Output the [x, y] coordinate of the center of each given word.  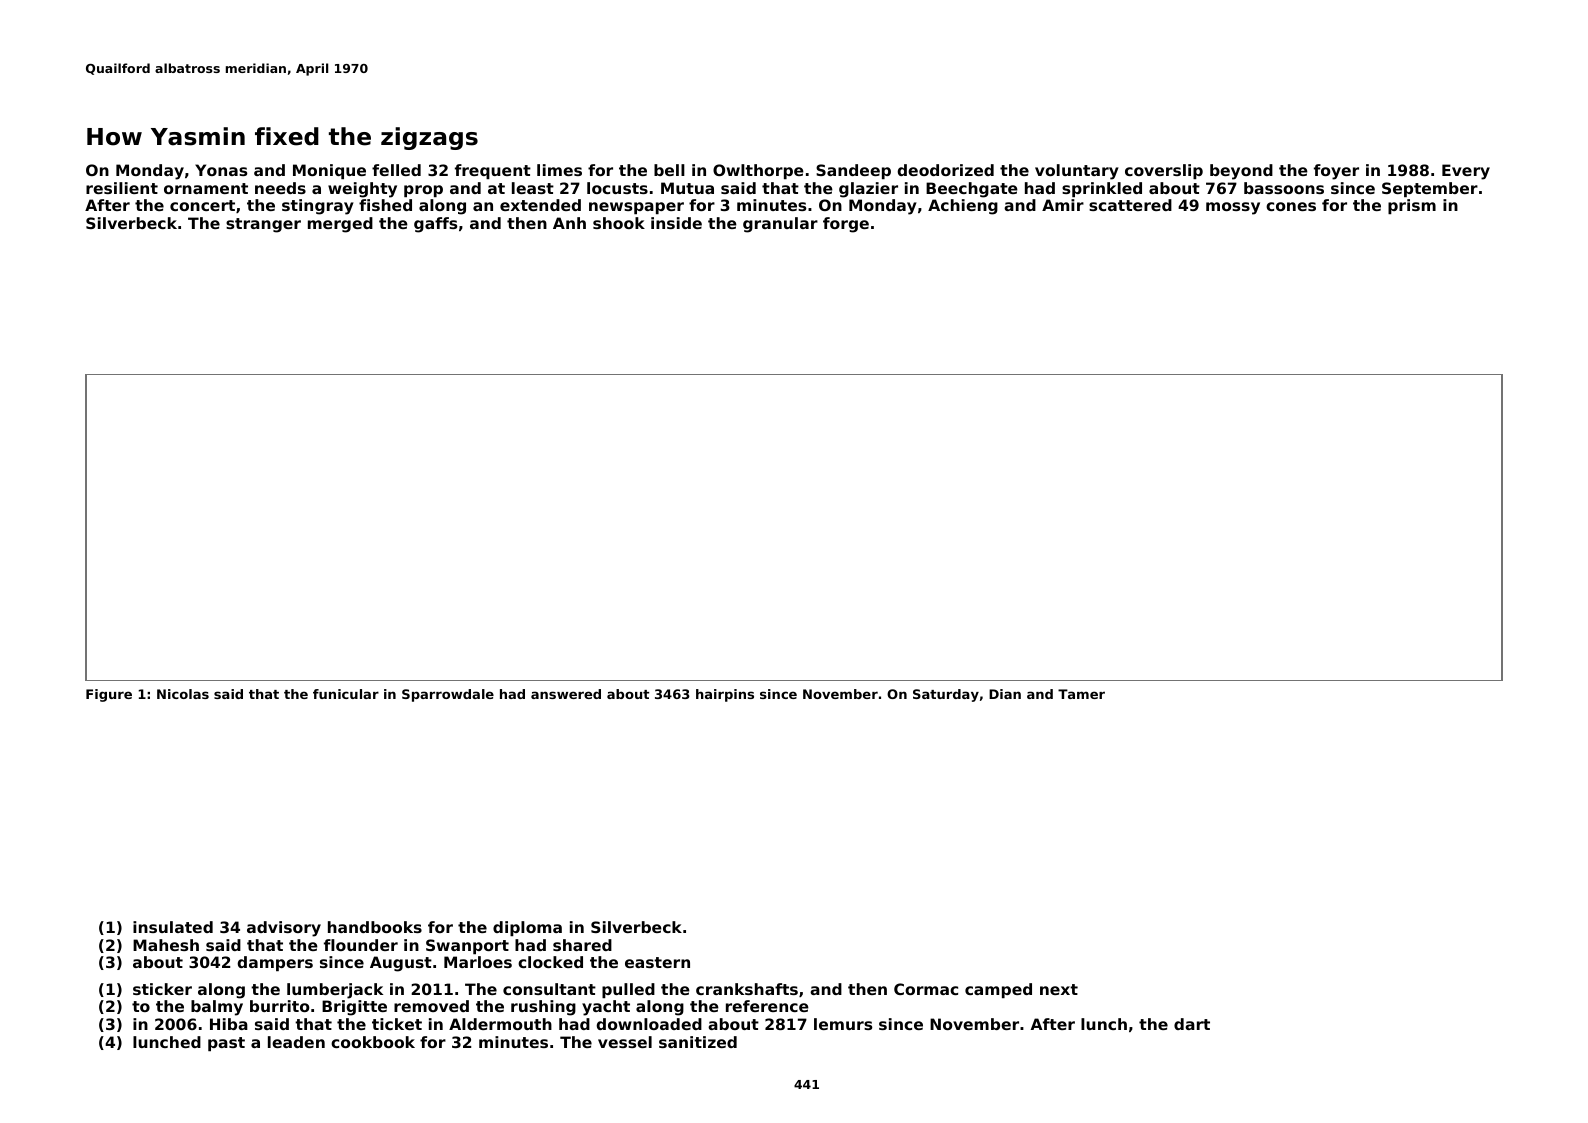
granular [780, 225]
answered [566, 694]
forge [846, 225]
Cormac [926, 989]
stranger [263, 225]
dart [1192, 1024]
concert [202, 205]
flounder [361, 945]
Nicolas [183, 694]
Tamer [1081, 694]
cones [1291, 206]
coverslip [1164, 171]
